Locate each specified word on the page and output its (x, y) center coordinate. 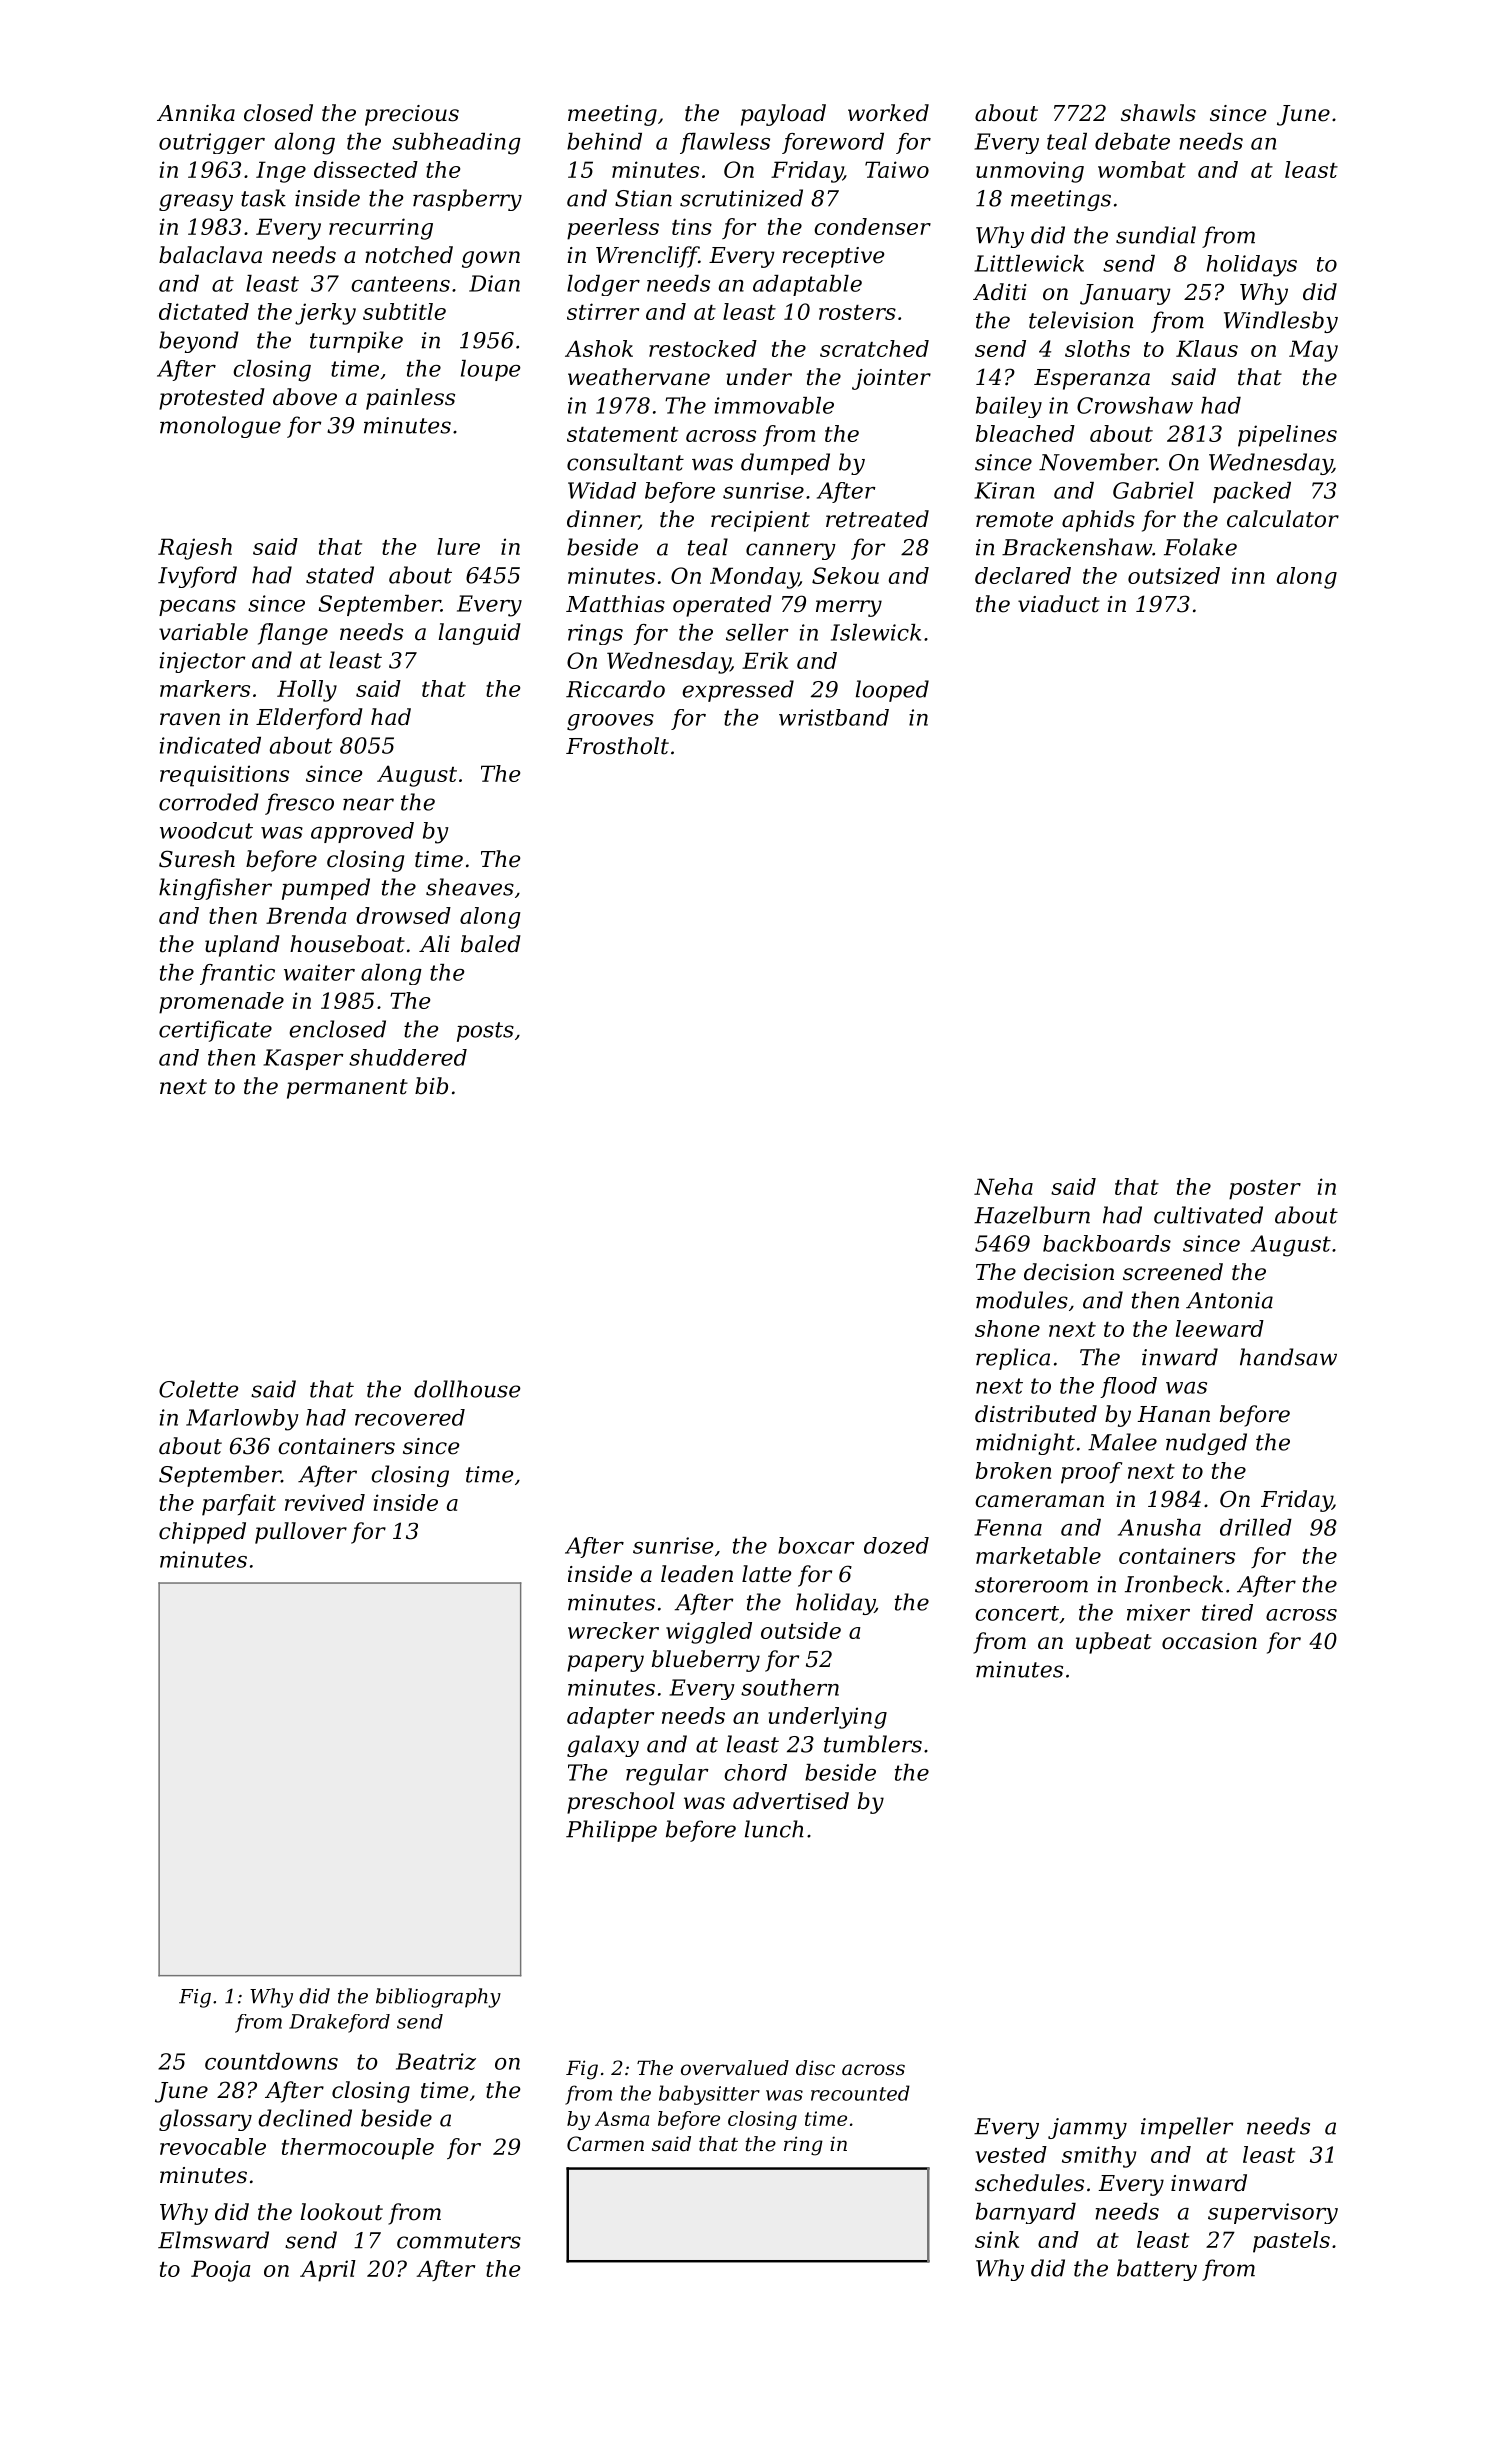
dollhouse (467, 1389)
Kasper (303, 1059)
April (328, 2271)
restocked (703, 348)
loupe (490, 370)
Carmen (605, 2144)
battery (1157, 2270)
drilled (1256, 1527)
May (1313, 351)
